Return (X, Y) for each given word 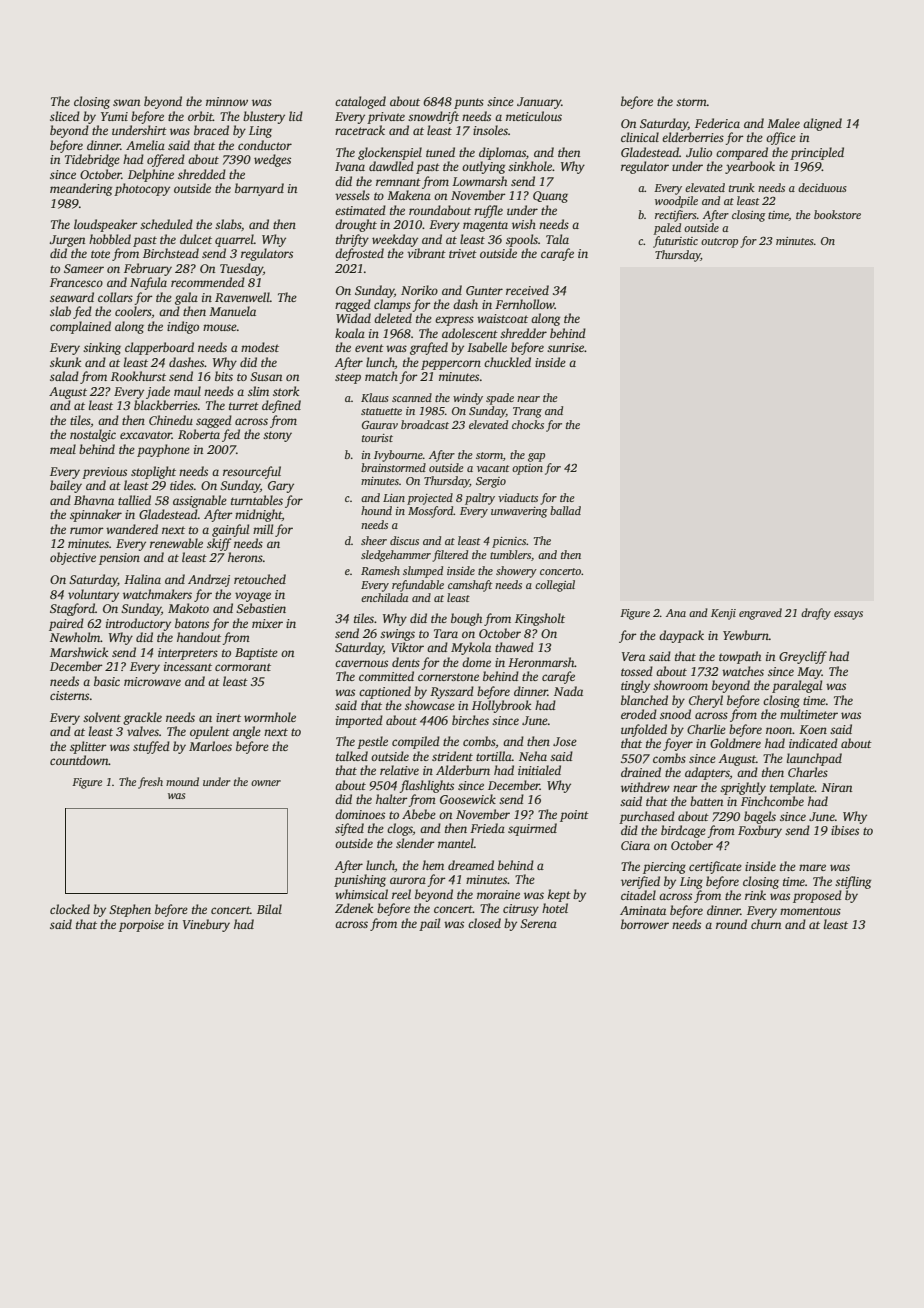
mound (182, 781)
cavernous (361, 663)
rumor (87, 530)
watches (743, 671)
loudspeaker (106, 225)
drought (356, 225)
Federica (717, 123)
